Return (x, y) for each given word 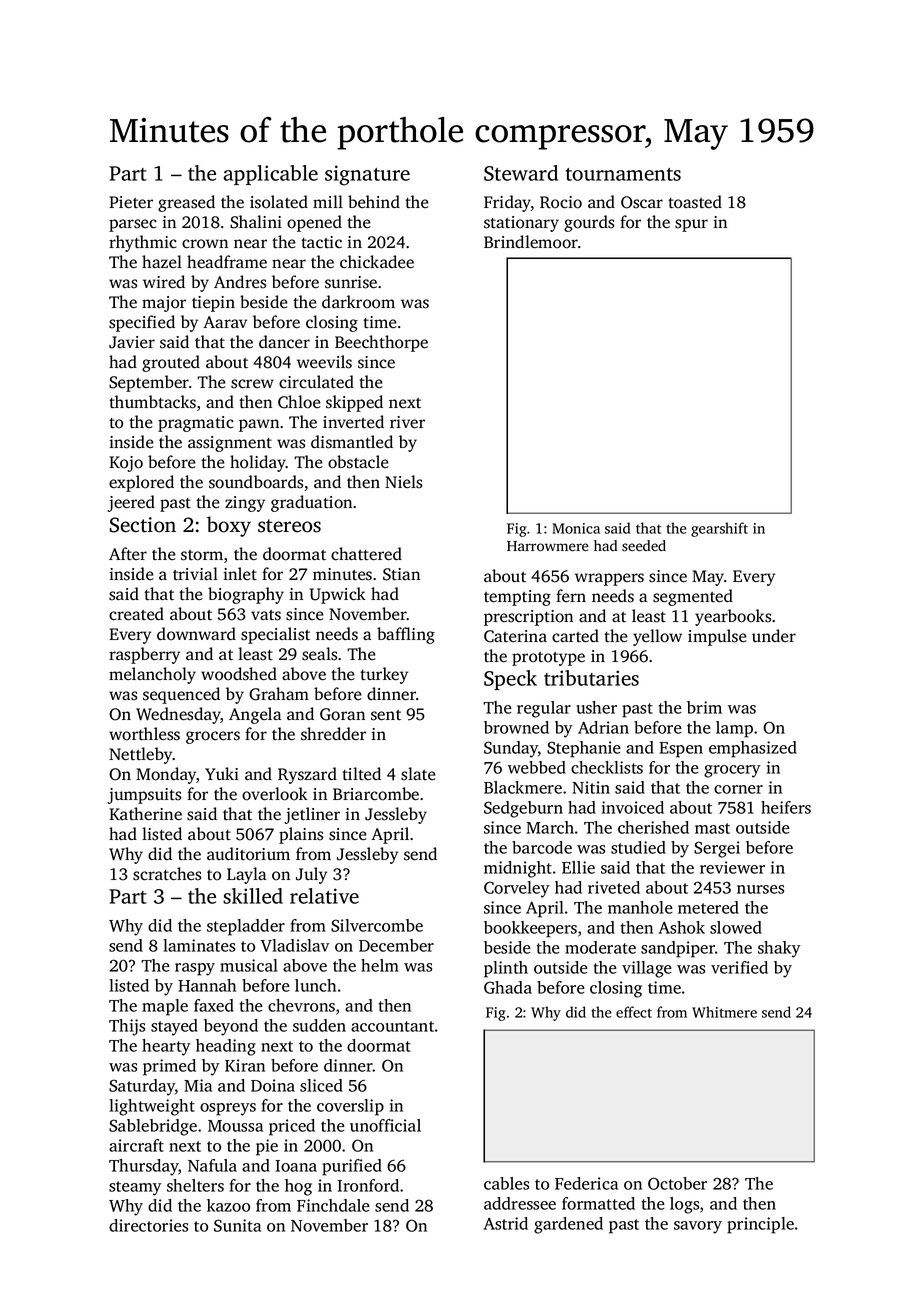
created (136, 614)
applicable (270, 175)
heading (226, 1047)
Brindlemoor (531, 242)
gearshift (719, 529)
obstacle (358, 462)
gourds (589, 223)
